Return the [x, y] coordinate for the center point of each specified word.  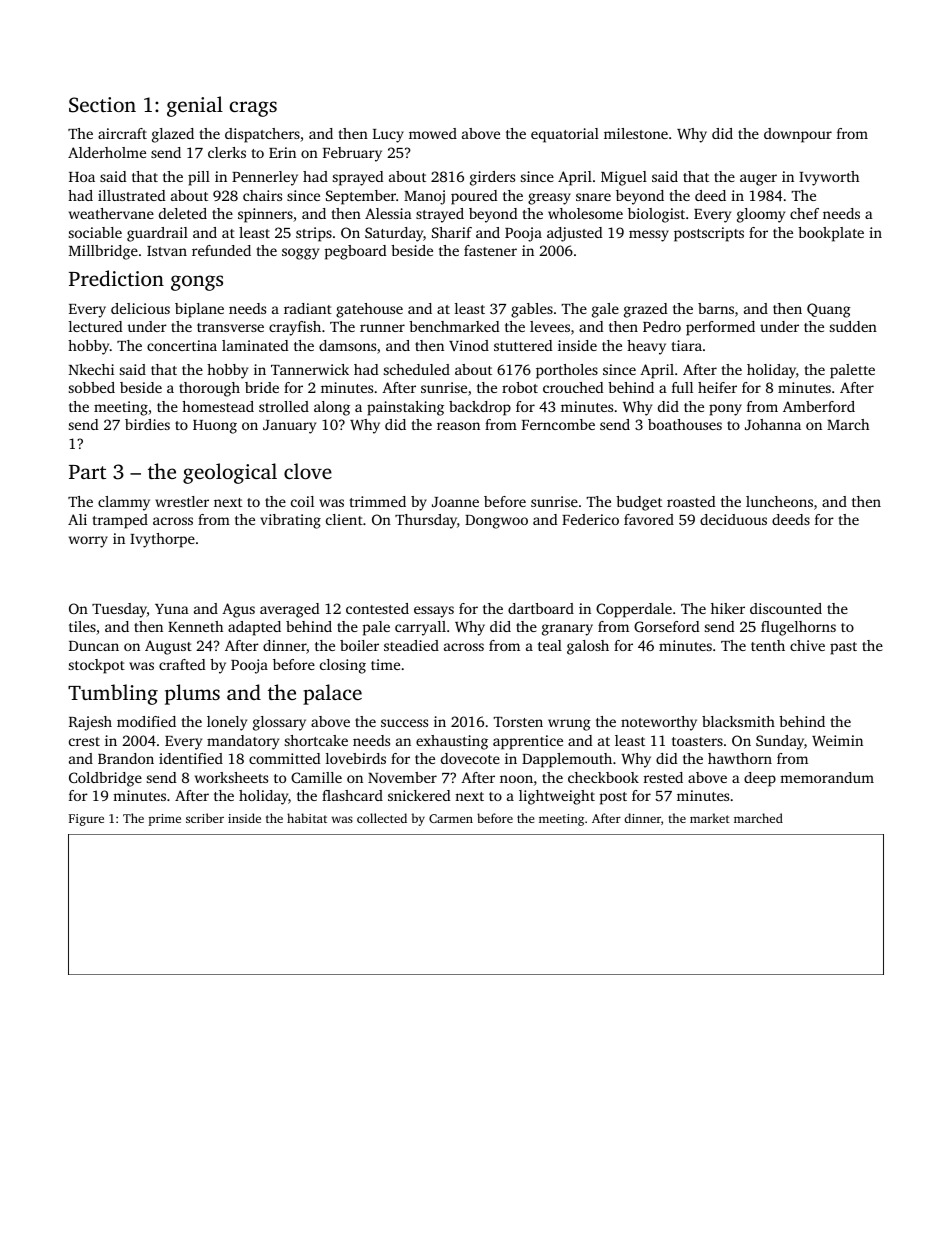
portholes [567, 371]
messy [649, 236]
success [404, 723]
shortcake [316, 740]
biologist [656, 215]
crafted [182, 664]
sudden [853, 326]
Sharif [452, 232]
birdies [147, 424]
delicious [140, 308]
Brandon [126, 758]
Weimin [837, 740]
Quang [829, 310]
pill [199, 178]
